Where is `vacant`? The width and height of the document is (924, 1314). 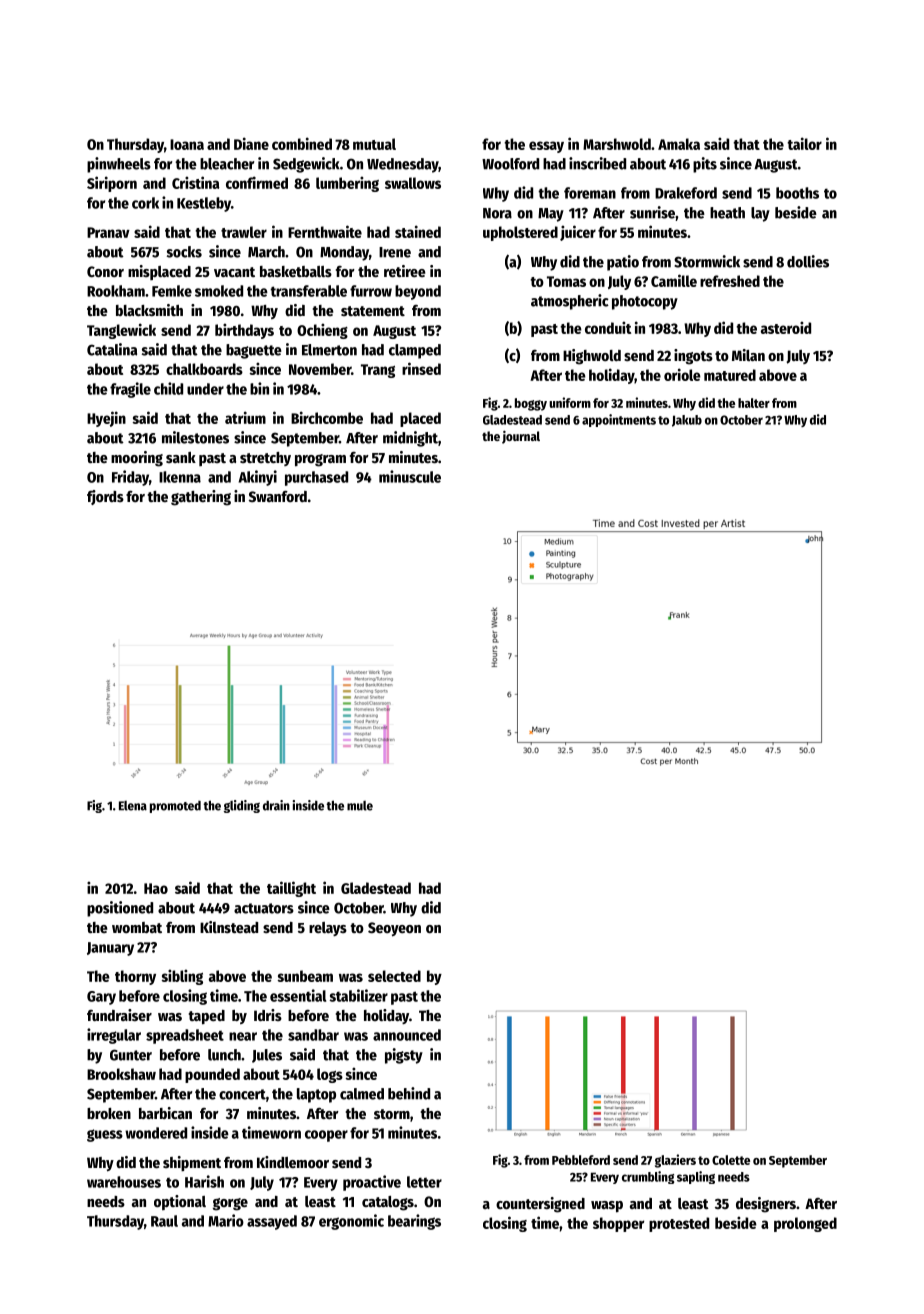
vacant is located at coordinates (234, 272).
